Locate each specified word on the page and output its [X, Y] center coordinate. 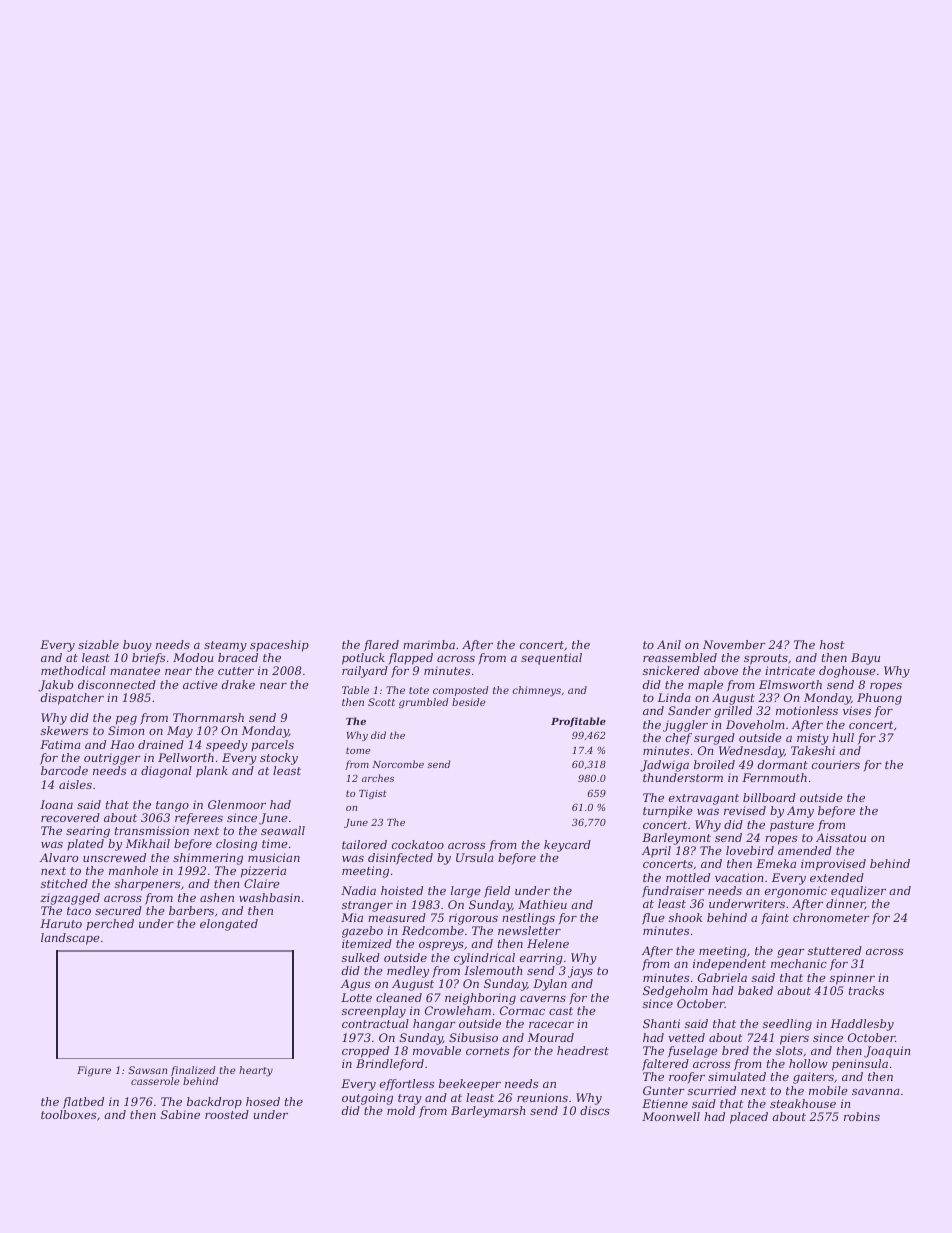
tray [410, 1099]
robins [862, 1116]
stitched [64, 883]
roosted [227, 1114]
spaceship [279, 646]
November [734, 644]
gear [791, 953]
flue [653, 919]
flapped [410, 659]
